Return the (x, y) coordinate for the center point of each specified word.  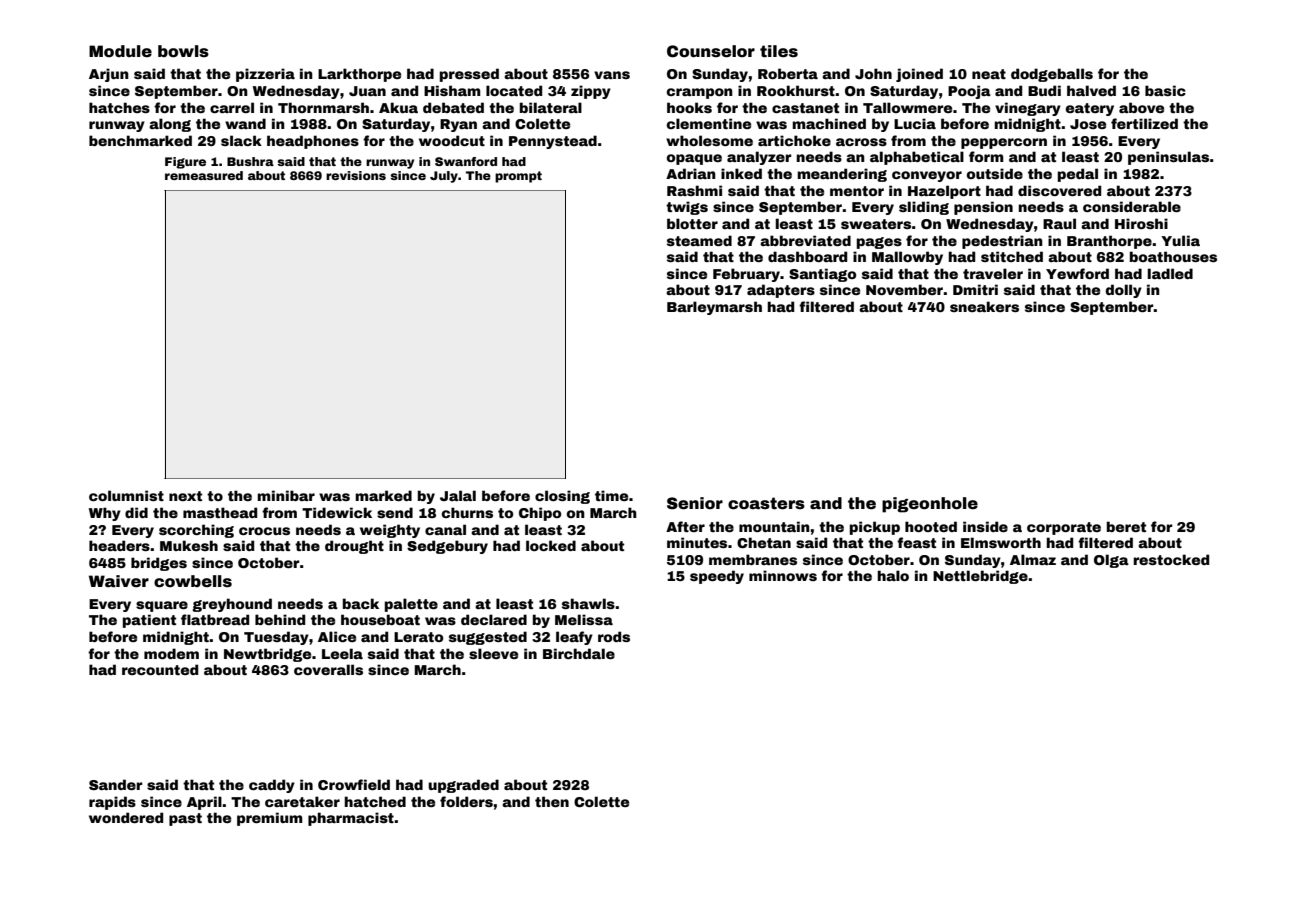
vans (612, 75)
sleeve (493, 653)
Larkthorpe (359, 75)
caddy (272, 786)
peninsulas (1168, 158)
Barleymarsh (714, 308)
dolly (1123, 291)
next (185, 496)
